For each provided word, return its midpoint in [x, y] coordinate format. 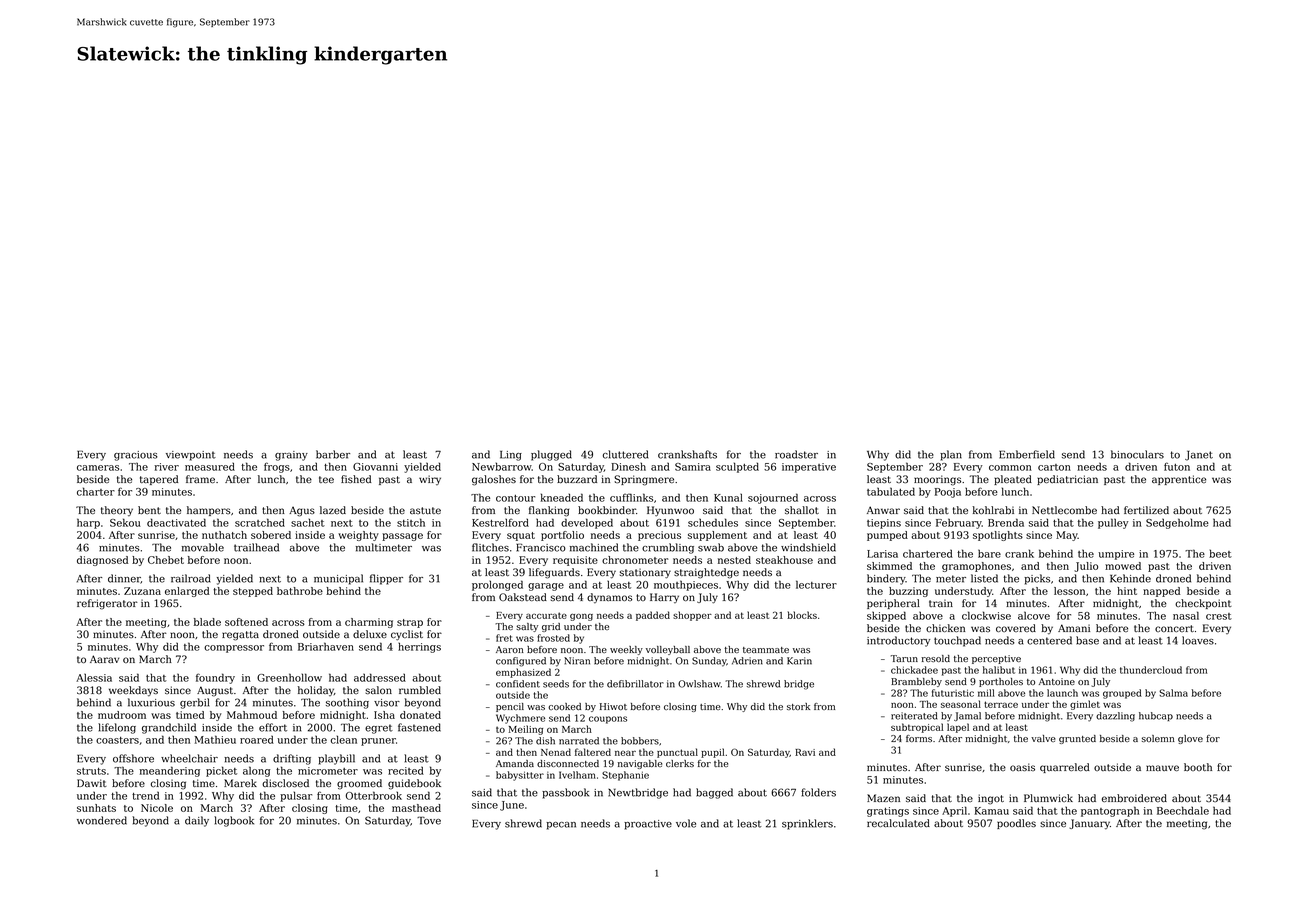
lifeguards [554, 573]
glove [1190, 739]
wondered [102, 820]
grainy [291, 456]
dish [545, 741]
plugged [551, 455]
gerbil [194, 703]
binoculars [1137, 454]
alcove [1034, 615]
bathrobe [300, 591]
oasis [1022, 767]
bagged [714, 793]
